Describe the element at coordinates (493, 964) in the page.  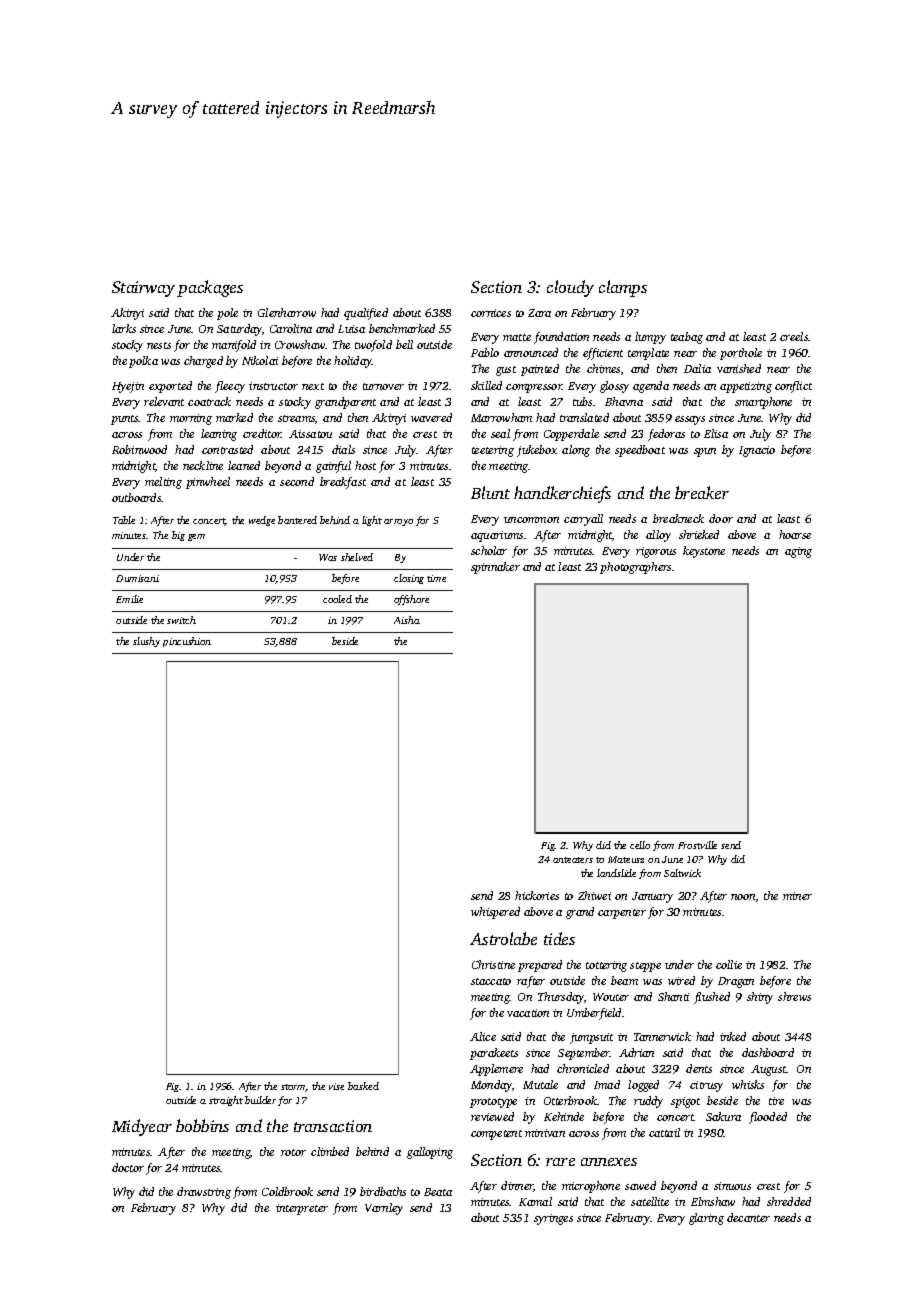
I see `Christine` at that location.
